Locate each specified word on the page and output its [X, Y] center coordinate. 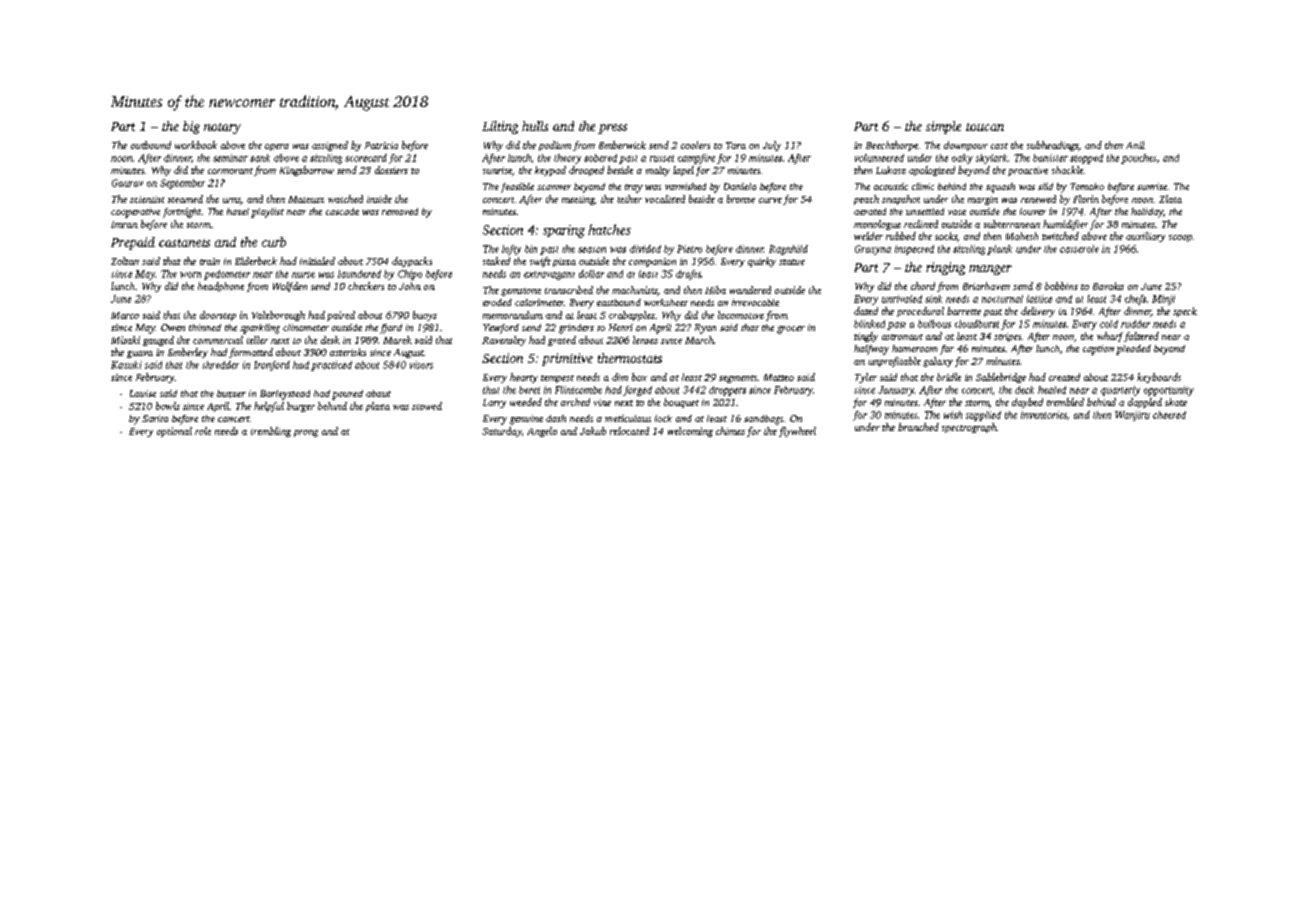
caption [1098, 350]
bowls [168, 406]
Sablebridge [1001, 378]
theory [567, 159]
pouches [1138, 159]
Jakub [593, 431]
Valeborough [278, 316]
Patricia [381, 145]
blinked [869, 324]
